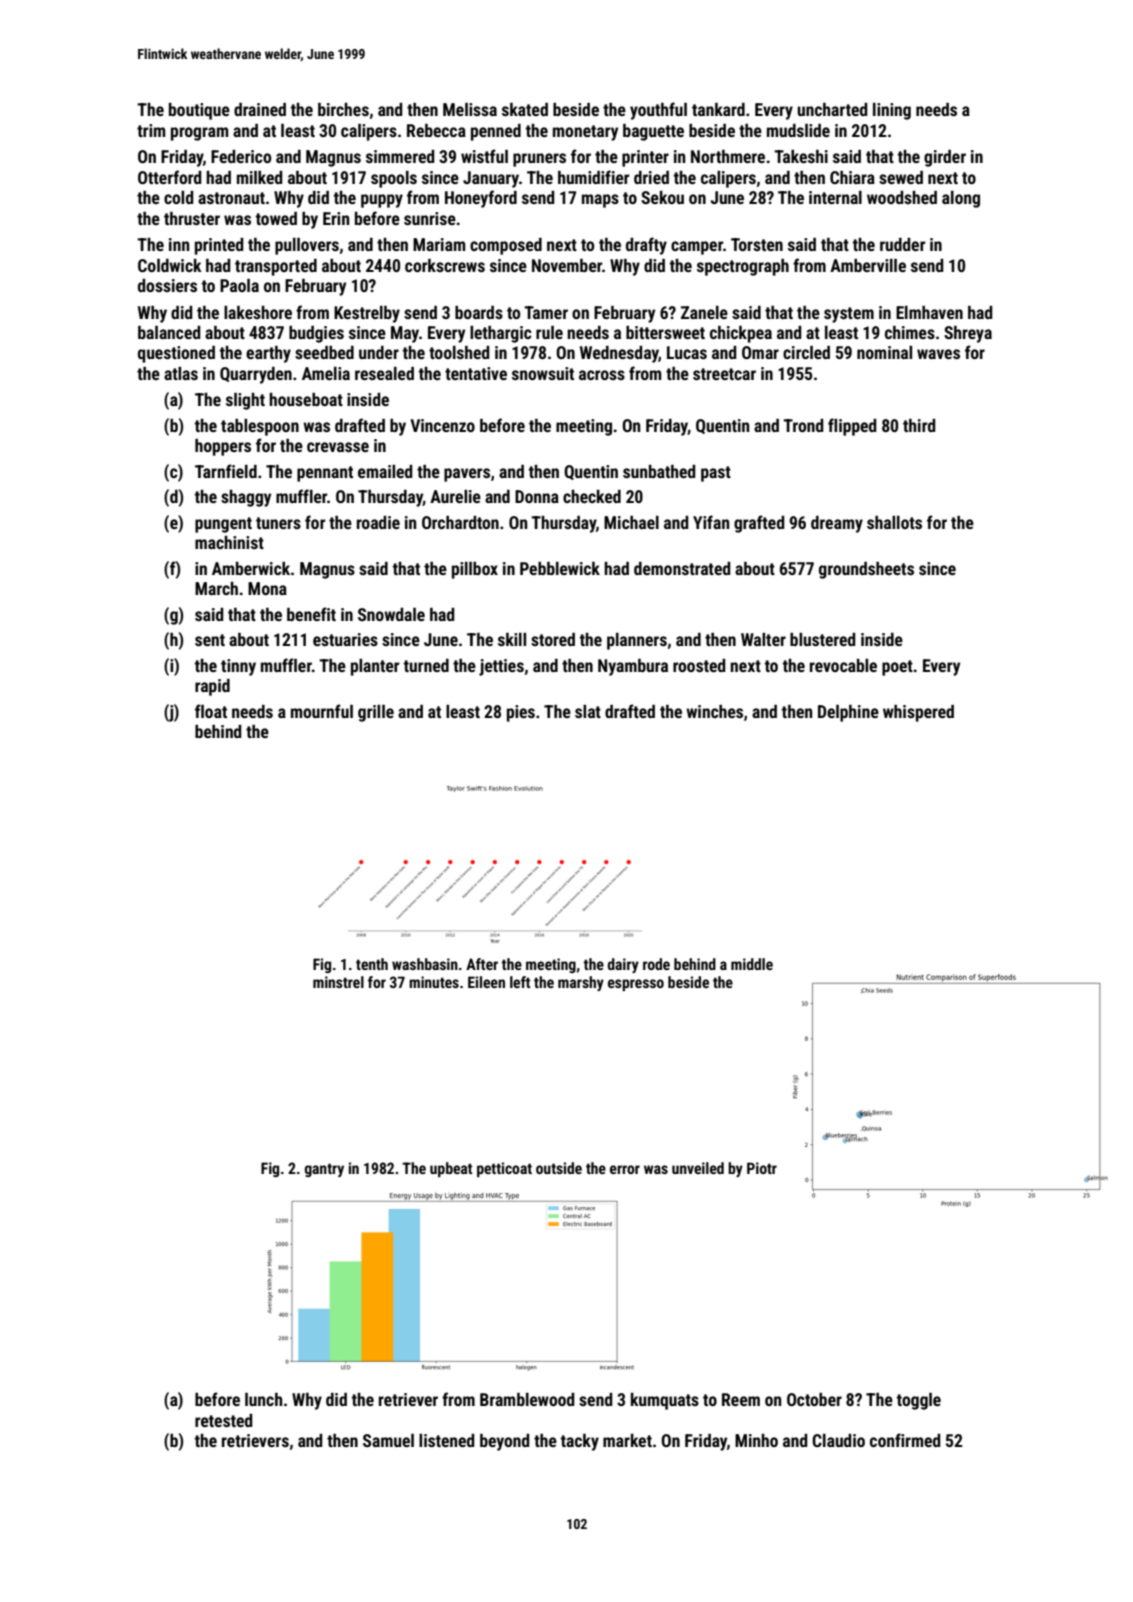 The width and height of the screenshot is (1133, 1602). I want to click on beyond, so click(504, 1442).
